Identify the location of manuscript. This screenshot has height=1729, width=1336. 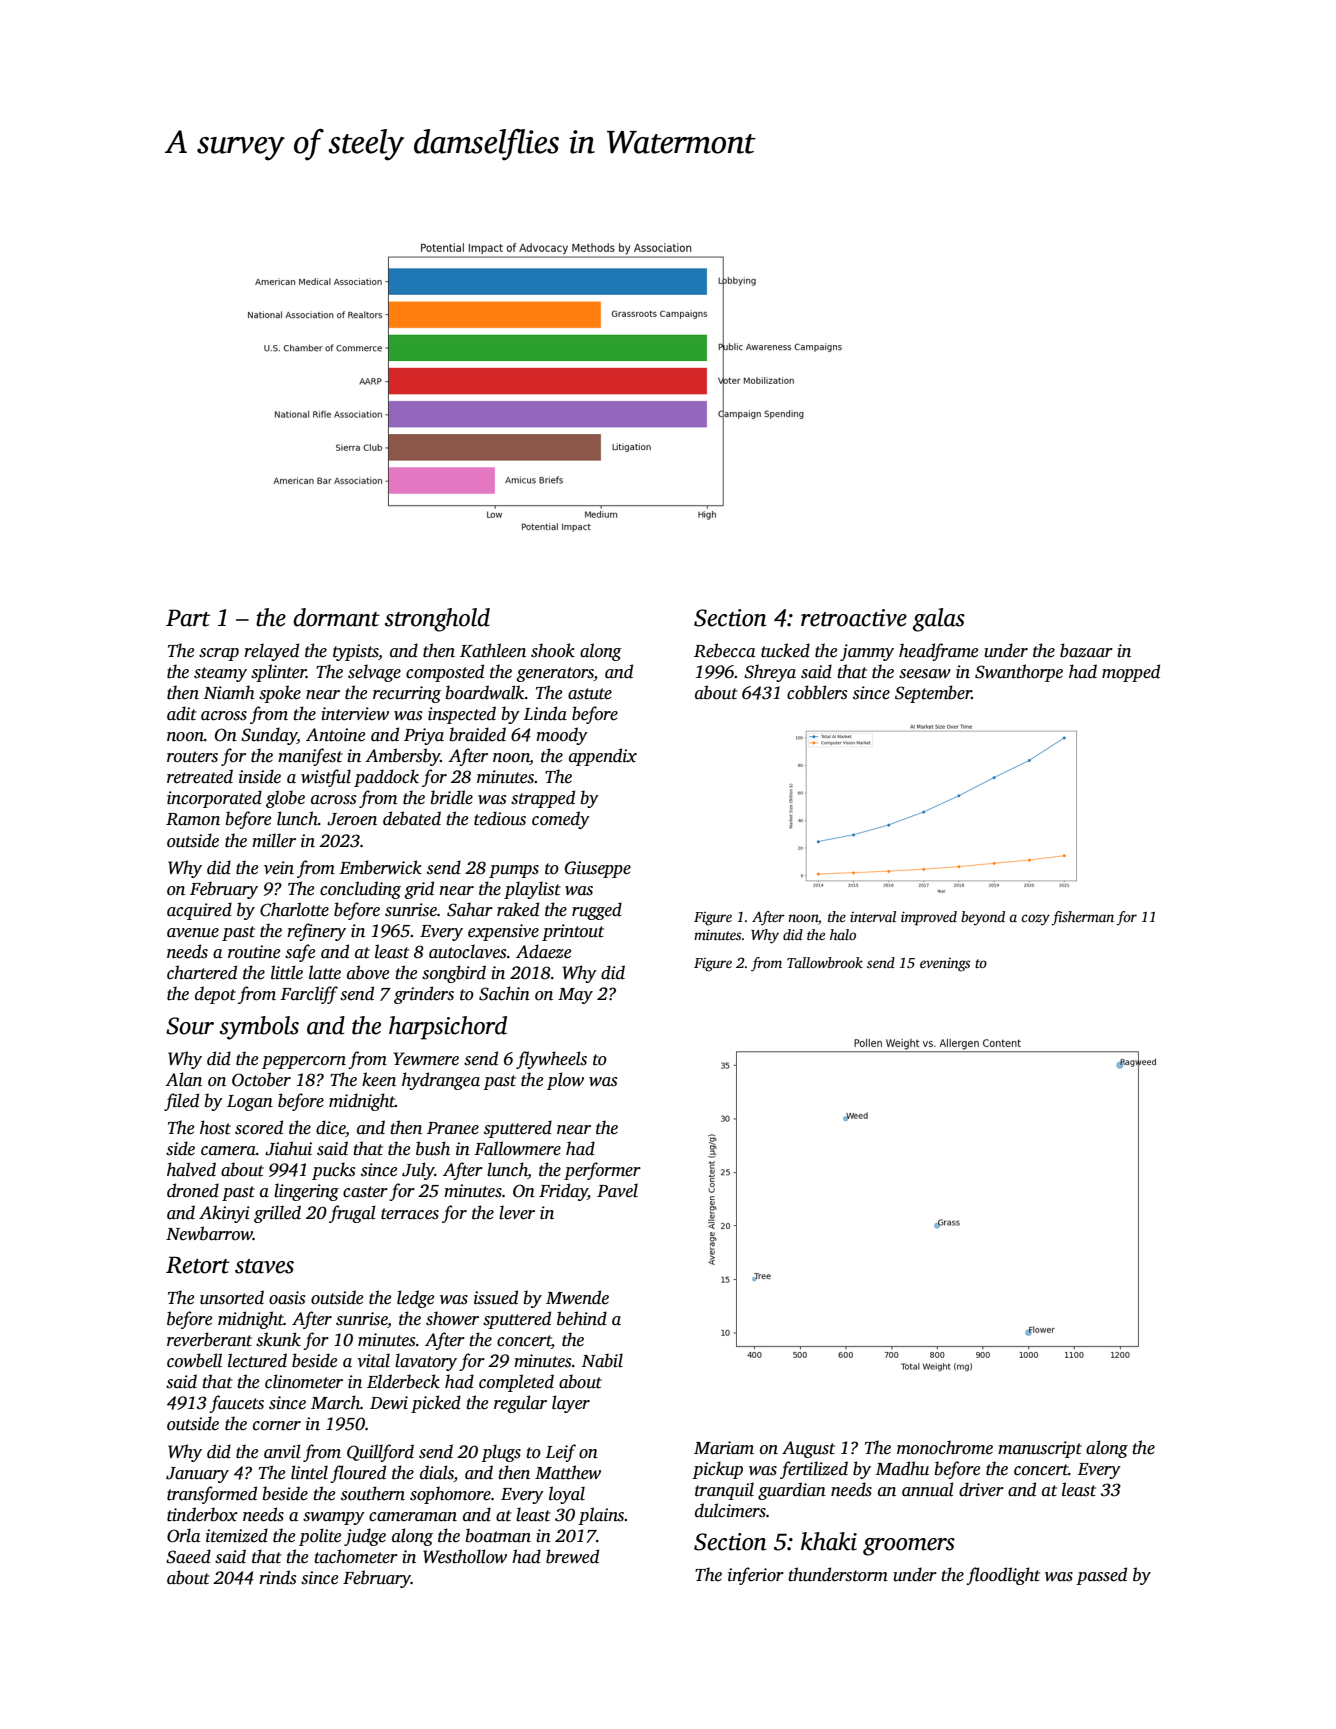
(1040, 1449).
